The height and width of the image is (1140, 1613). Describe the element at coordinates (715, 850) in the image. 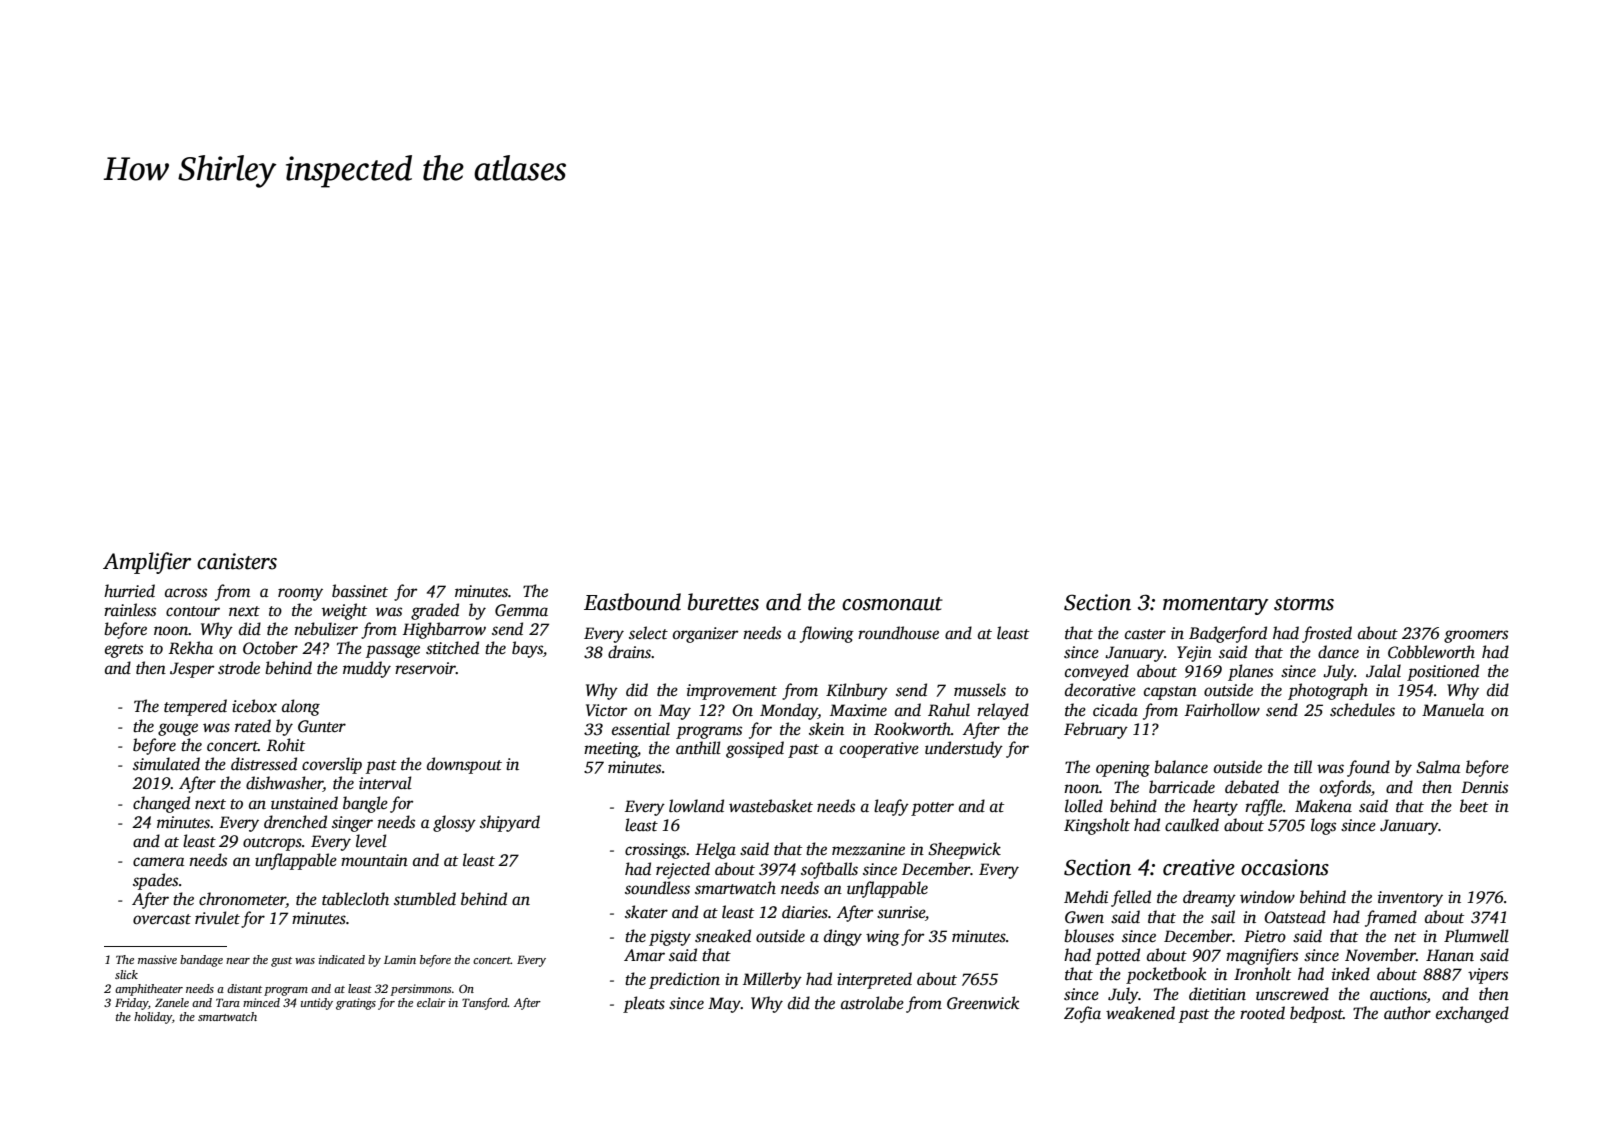

I see `Helga` at that location.
